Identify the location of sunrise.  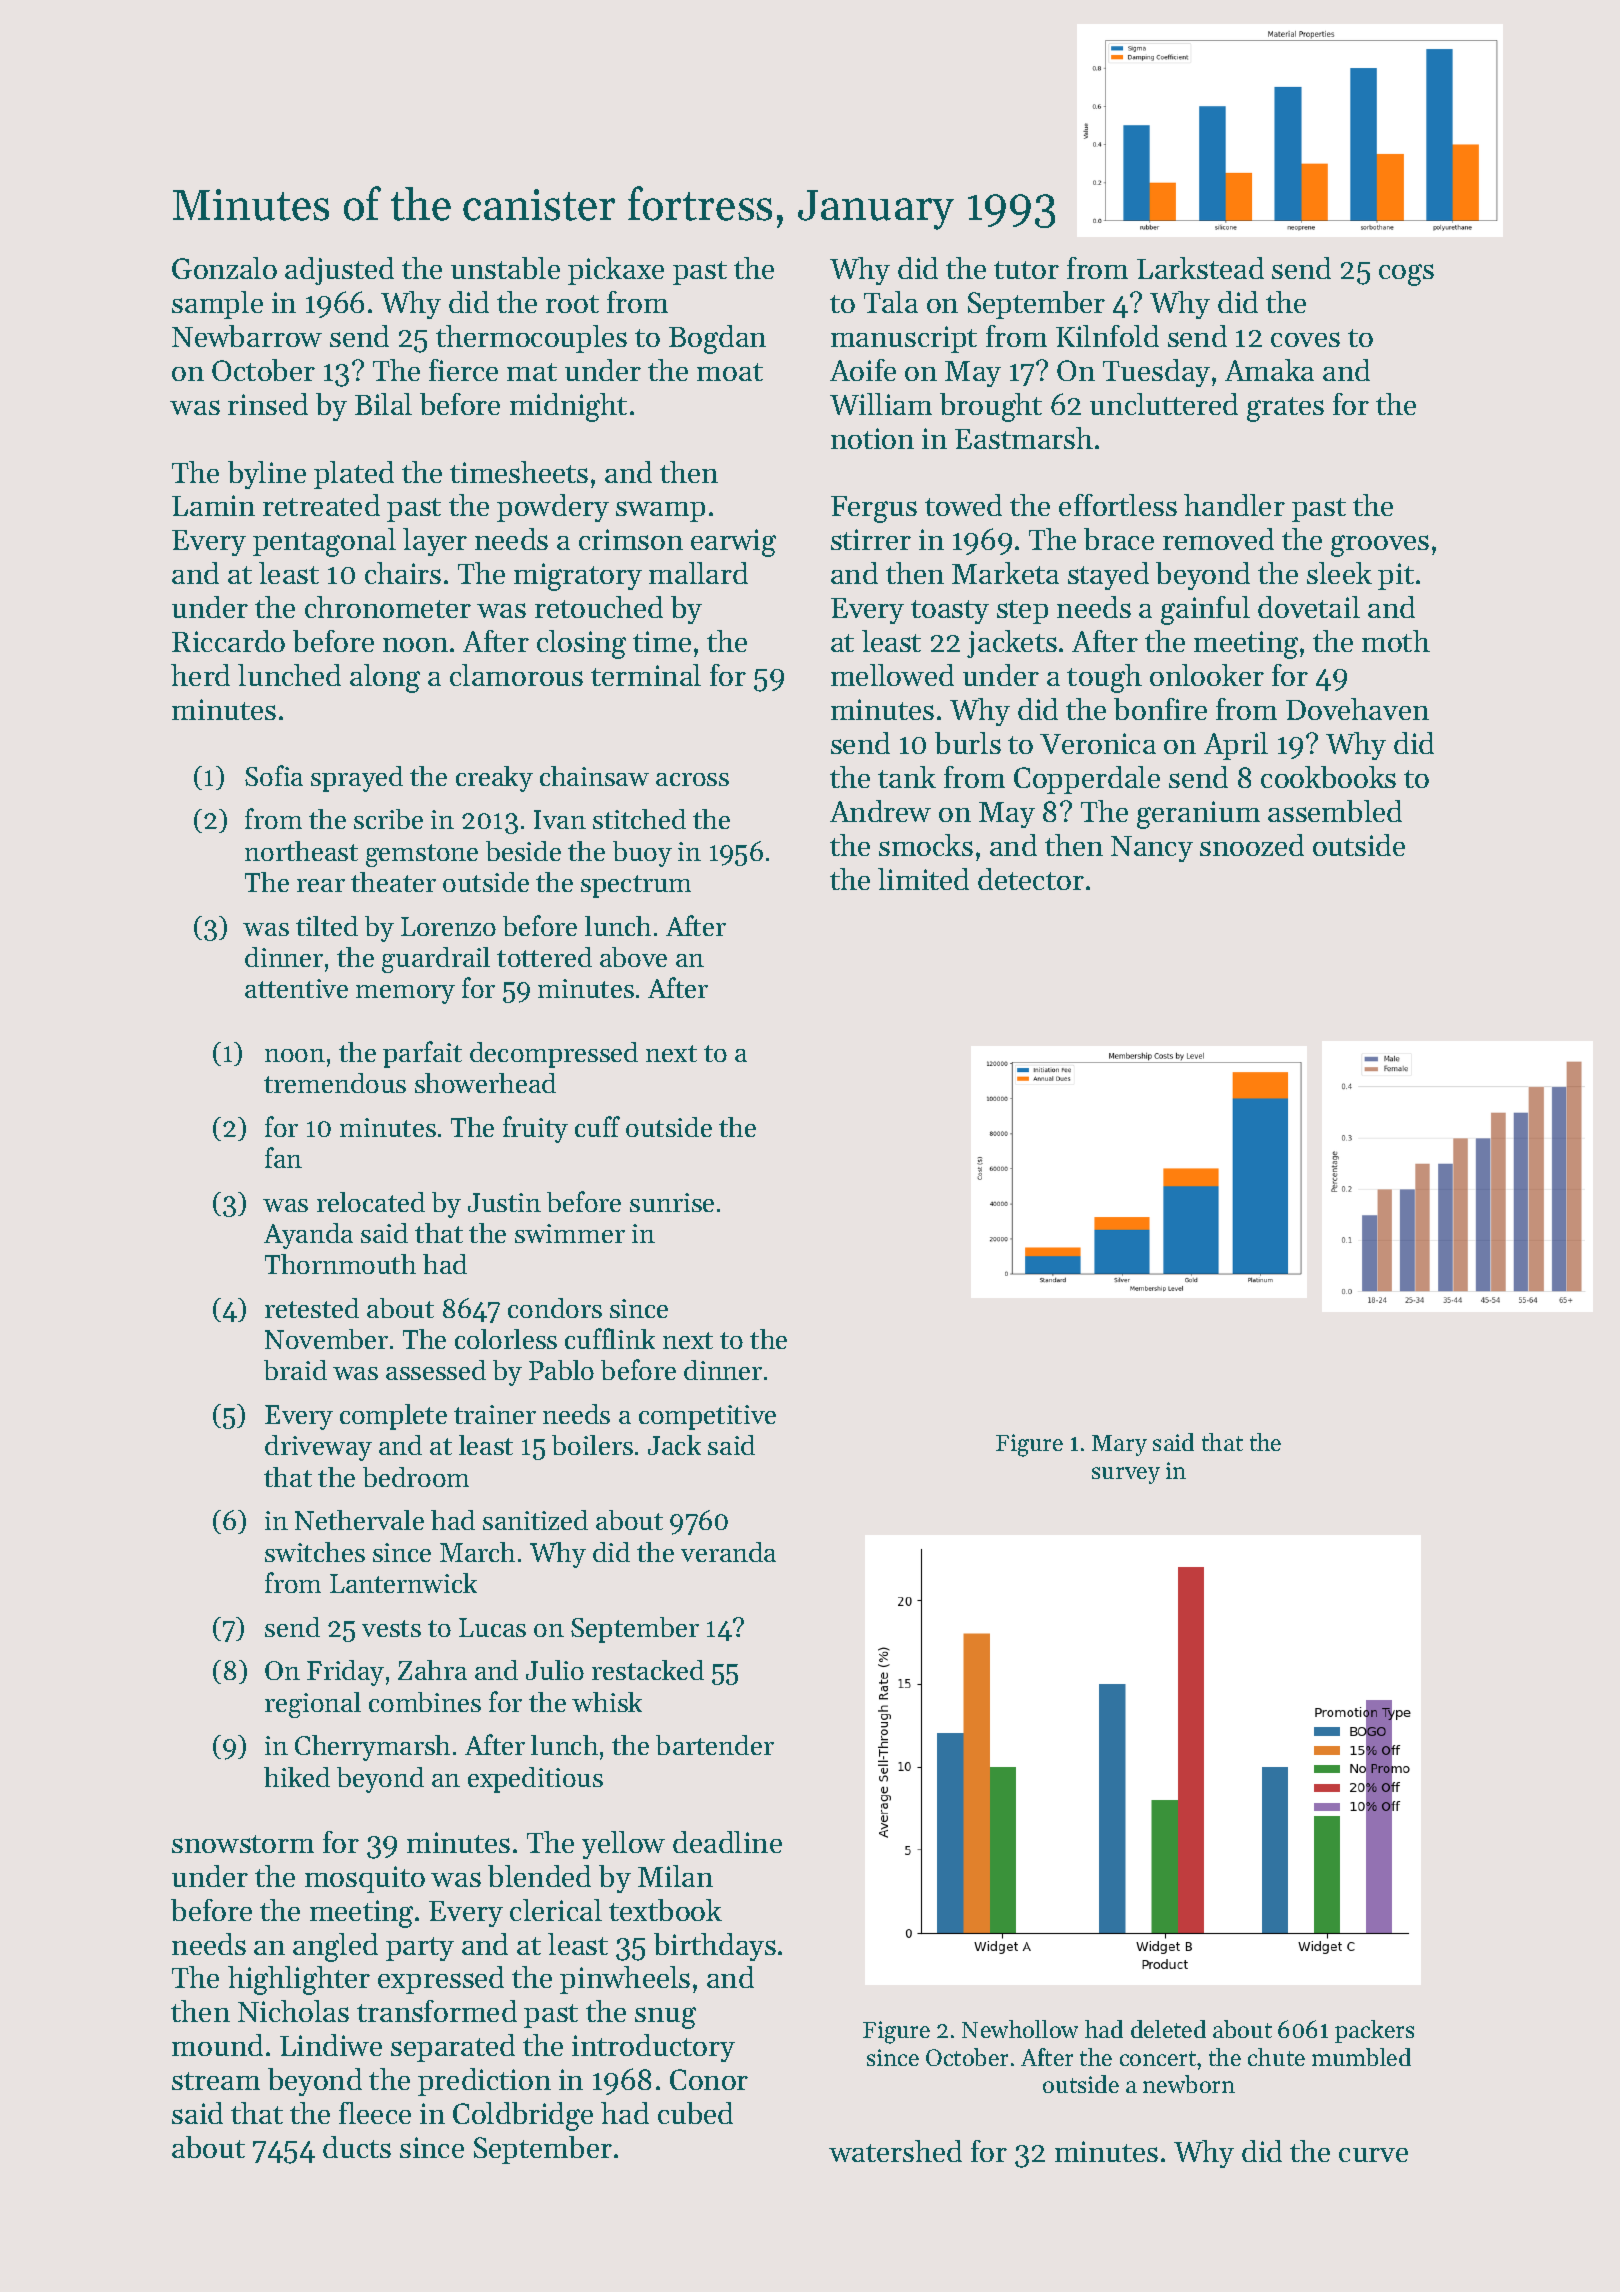
(672, 1202).
